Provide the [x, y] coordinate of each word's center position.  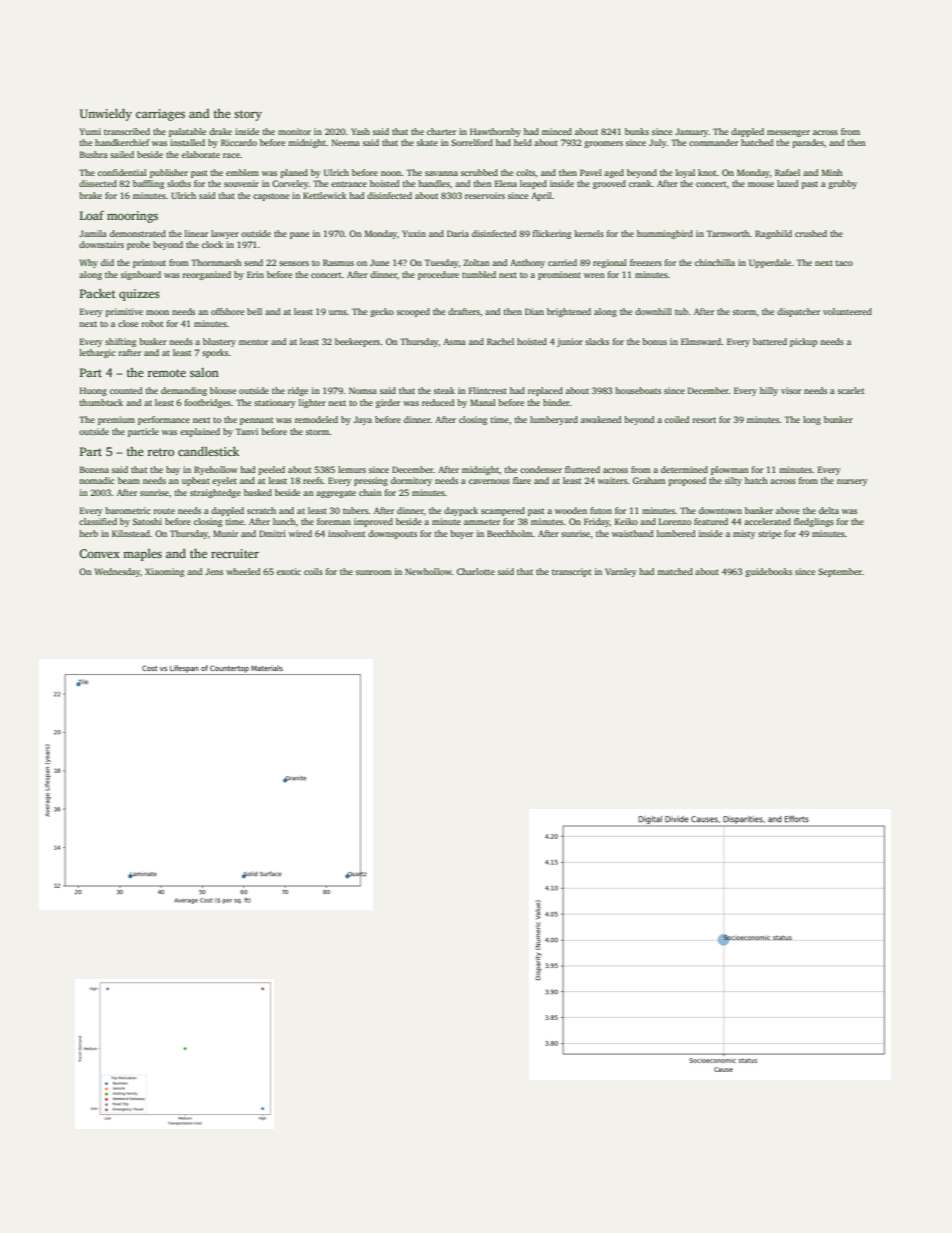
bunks [637, 131]
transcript [571, 572]
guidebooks [768, 572]
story [248, 115]
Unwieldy [106, 115]
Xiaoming [164, 572]
